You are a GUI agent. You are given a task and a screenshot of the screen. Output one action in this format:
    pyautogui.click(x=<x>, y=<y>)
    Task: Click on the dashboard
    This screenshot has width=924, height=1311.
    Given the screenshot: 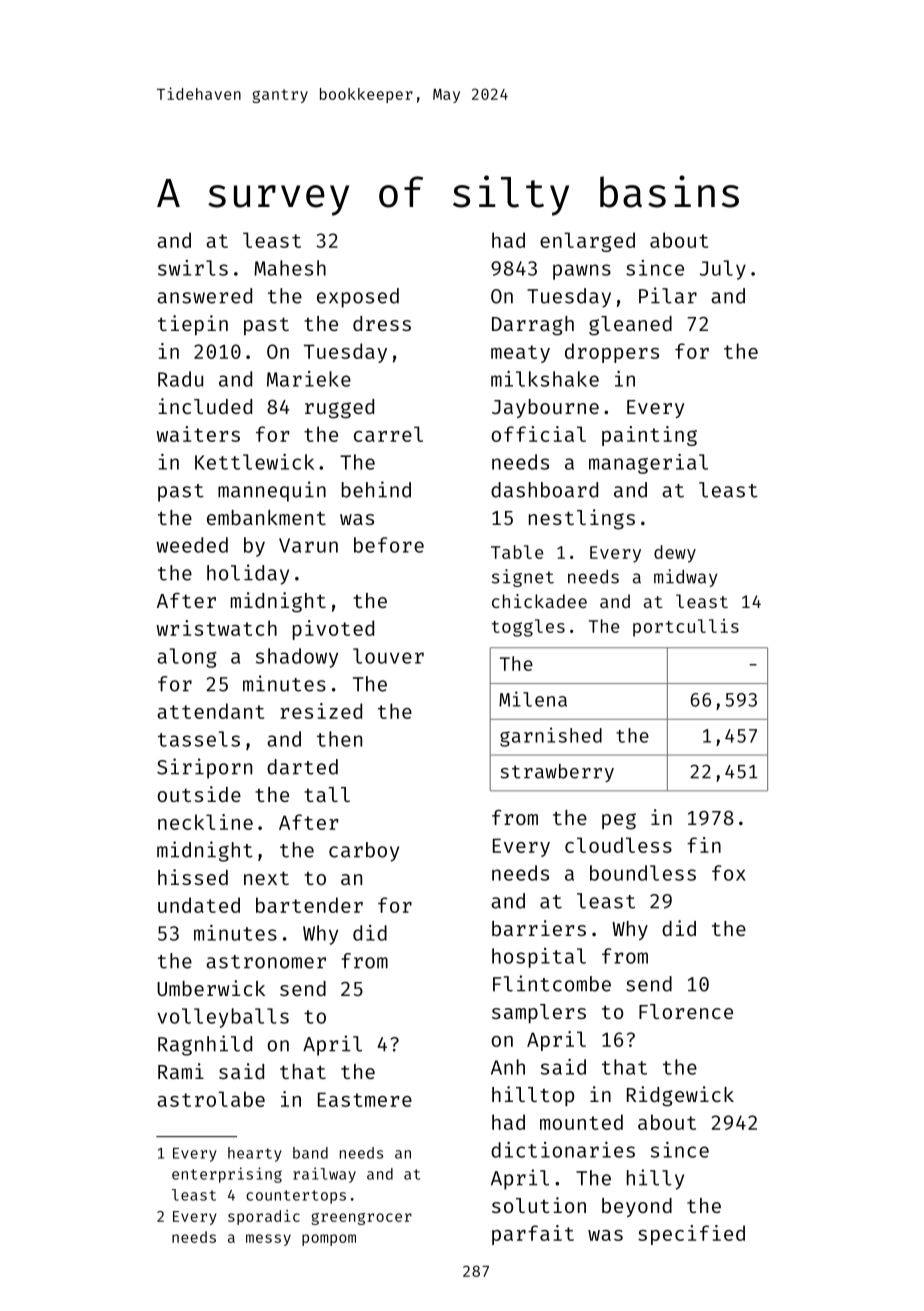 What is the action you would take?
    pyautogui.click(x=544, y=490)
